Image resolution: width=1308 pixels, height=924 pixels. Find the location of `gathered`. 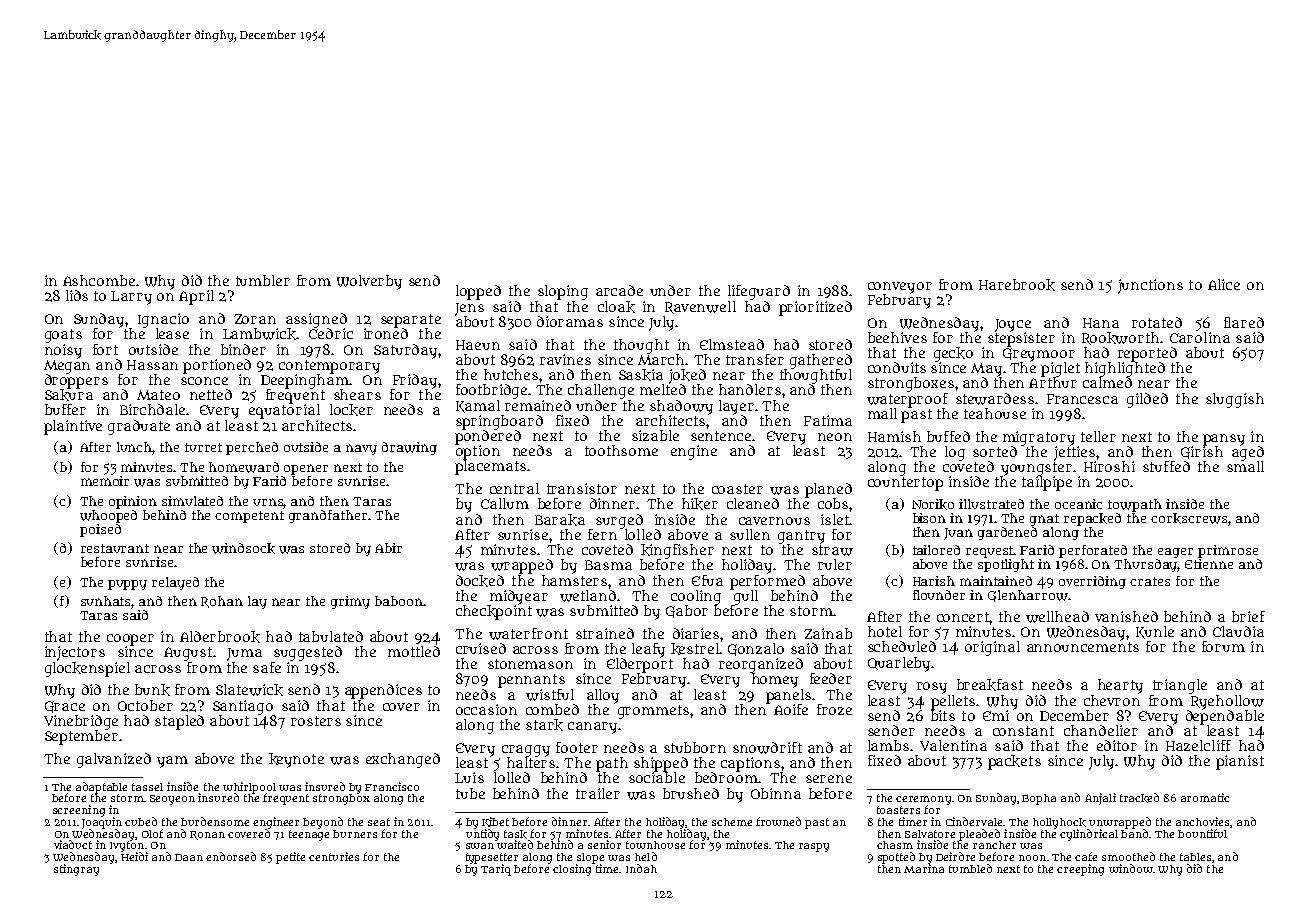

gathered is located at coordinates (821, 361).
